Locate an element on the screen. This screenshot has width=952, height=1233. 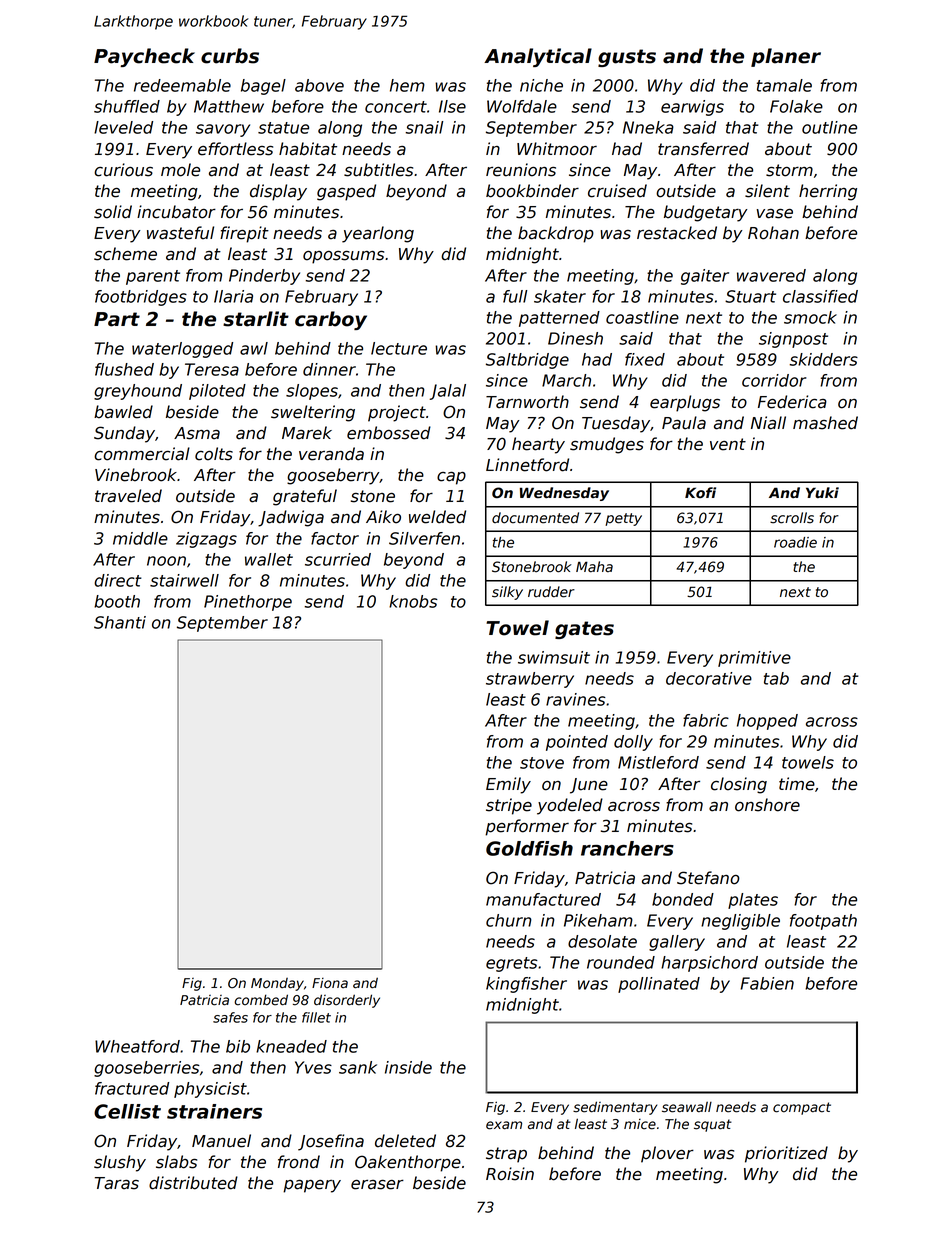
Paycheck is located at coordinates (144, 57).
